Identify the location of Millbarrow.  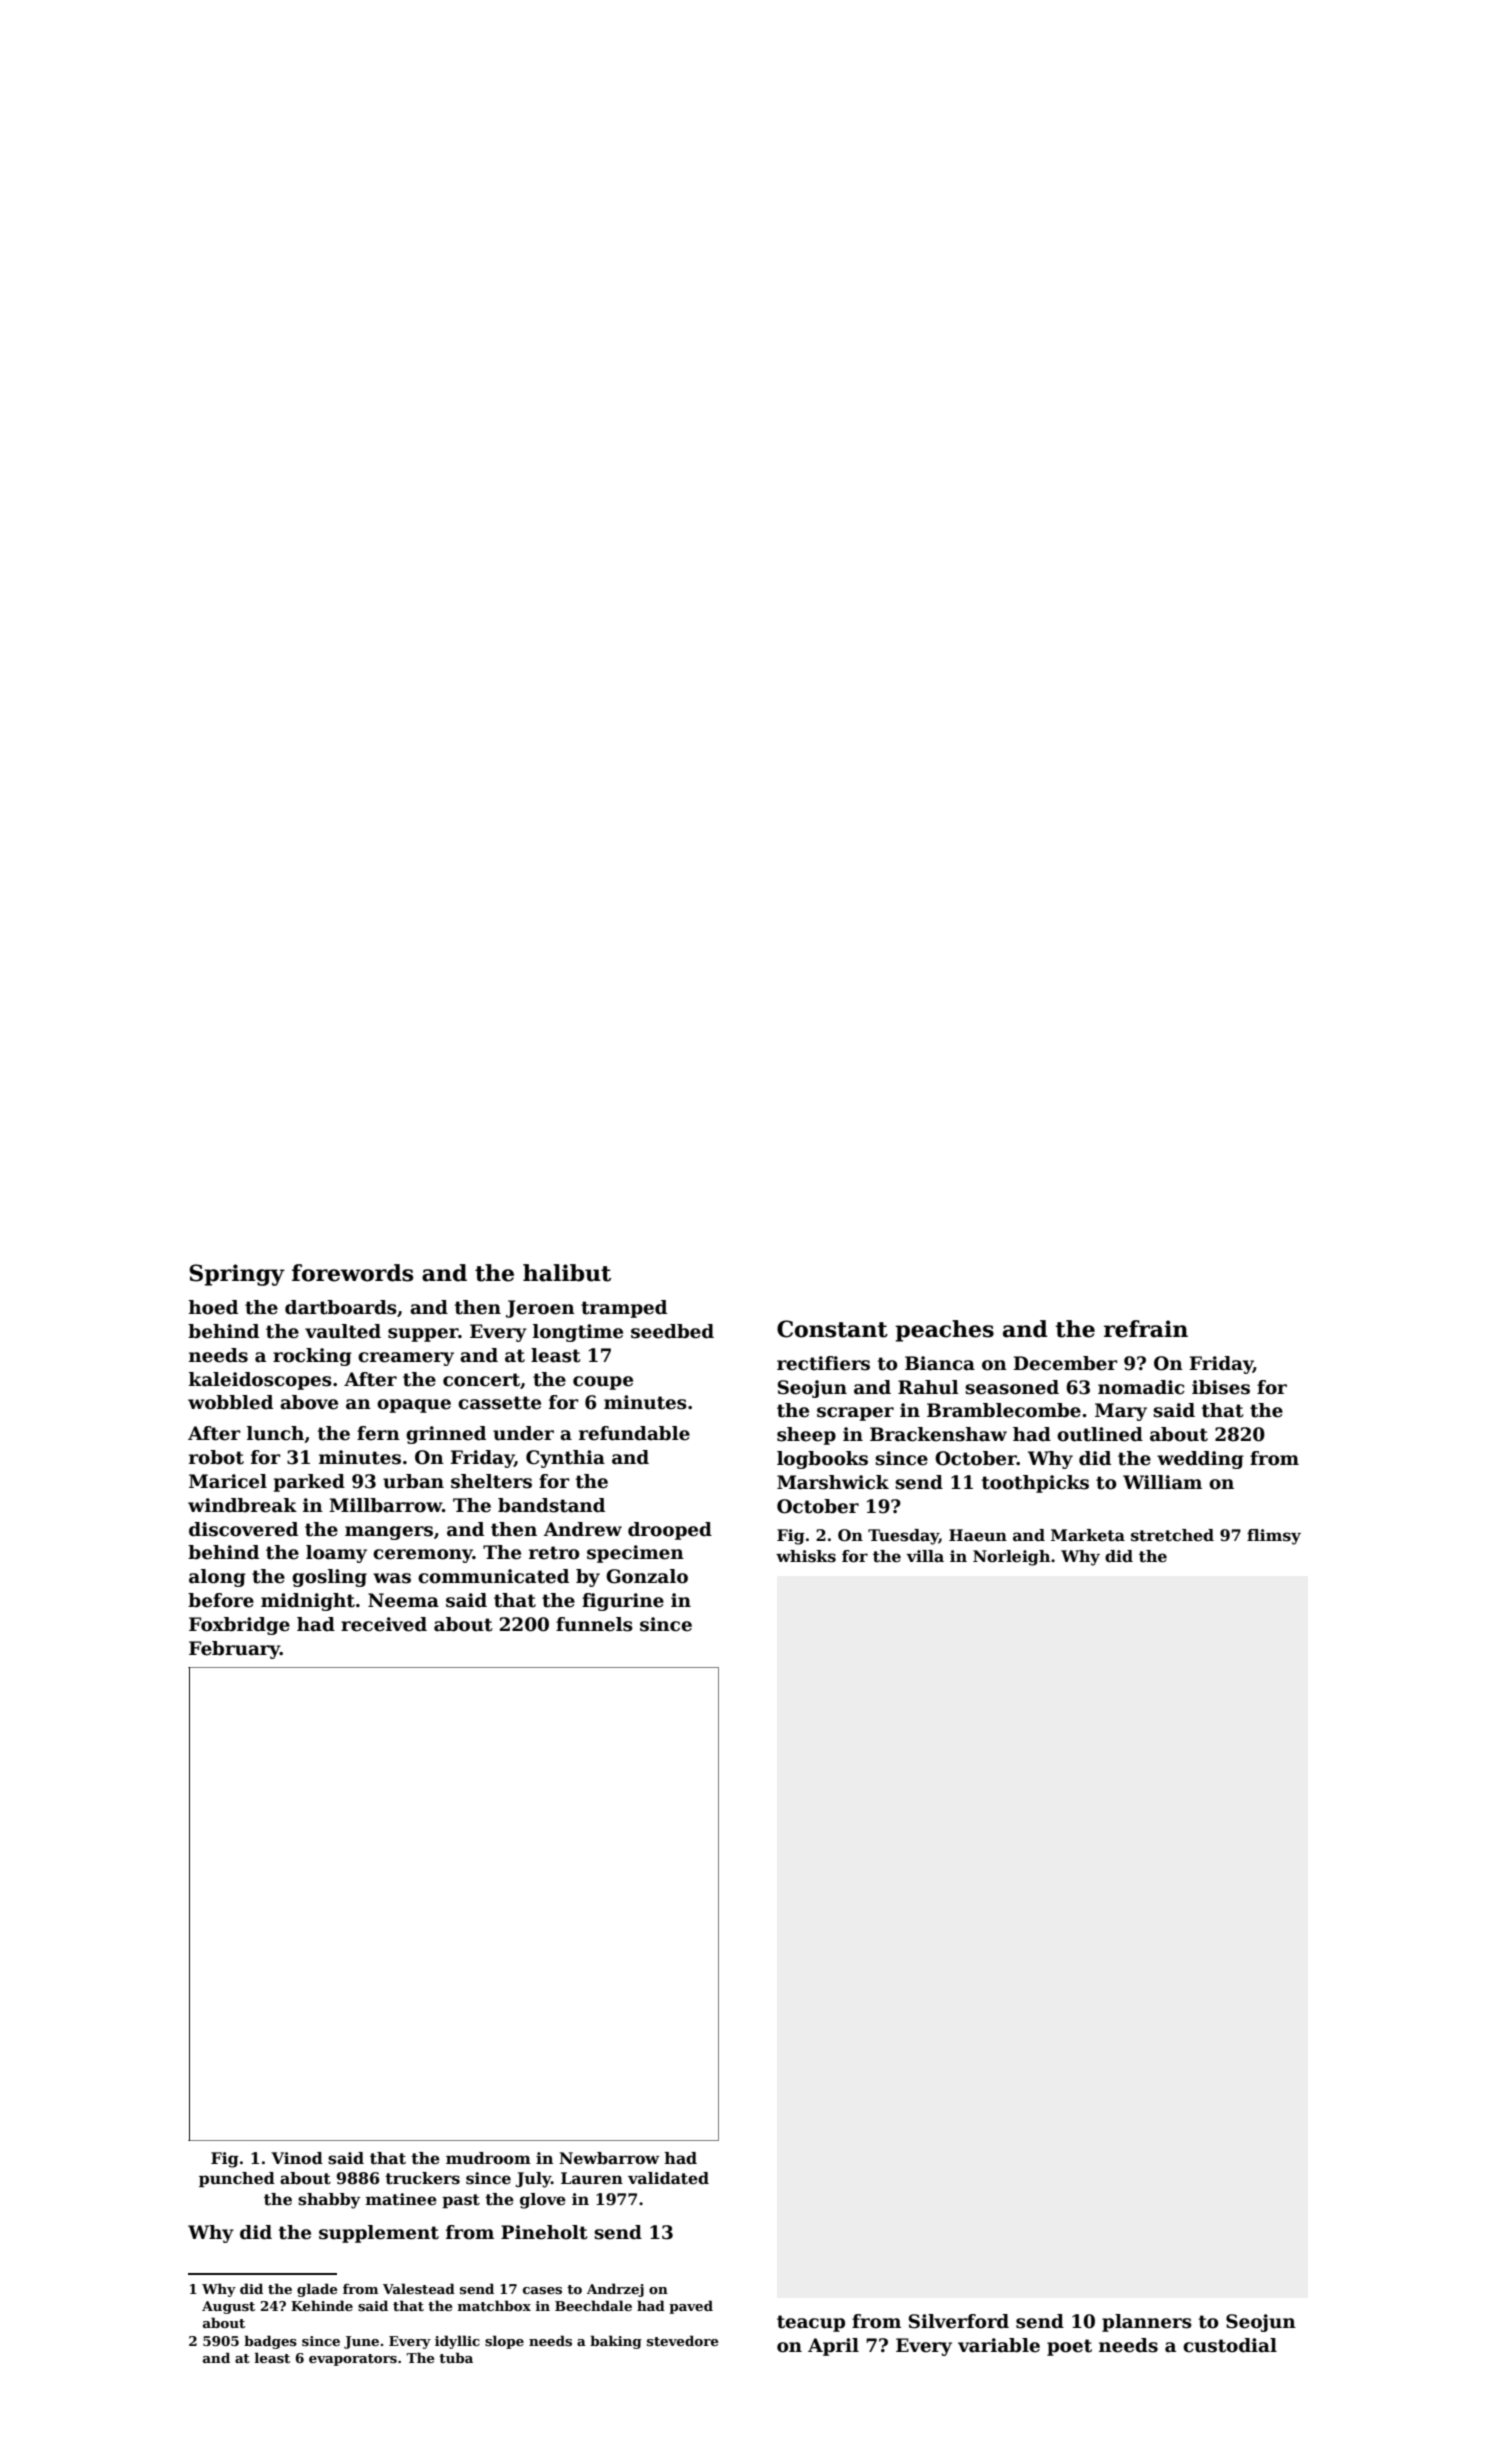
(385, 1505).
